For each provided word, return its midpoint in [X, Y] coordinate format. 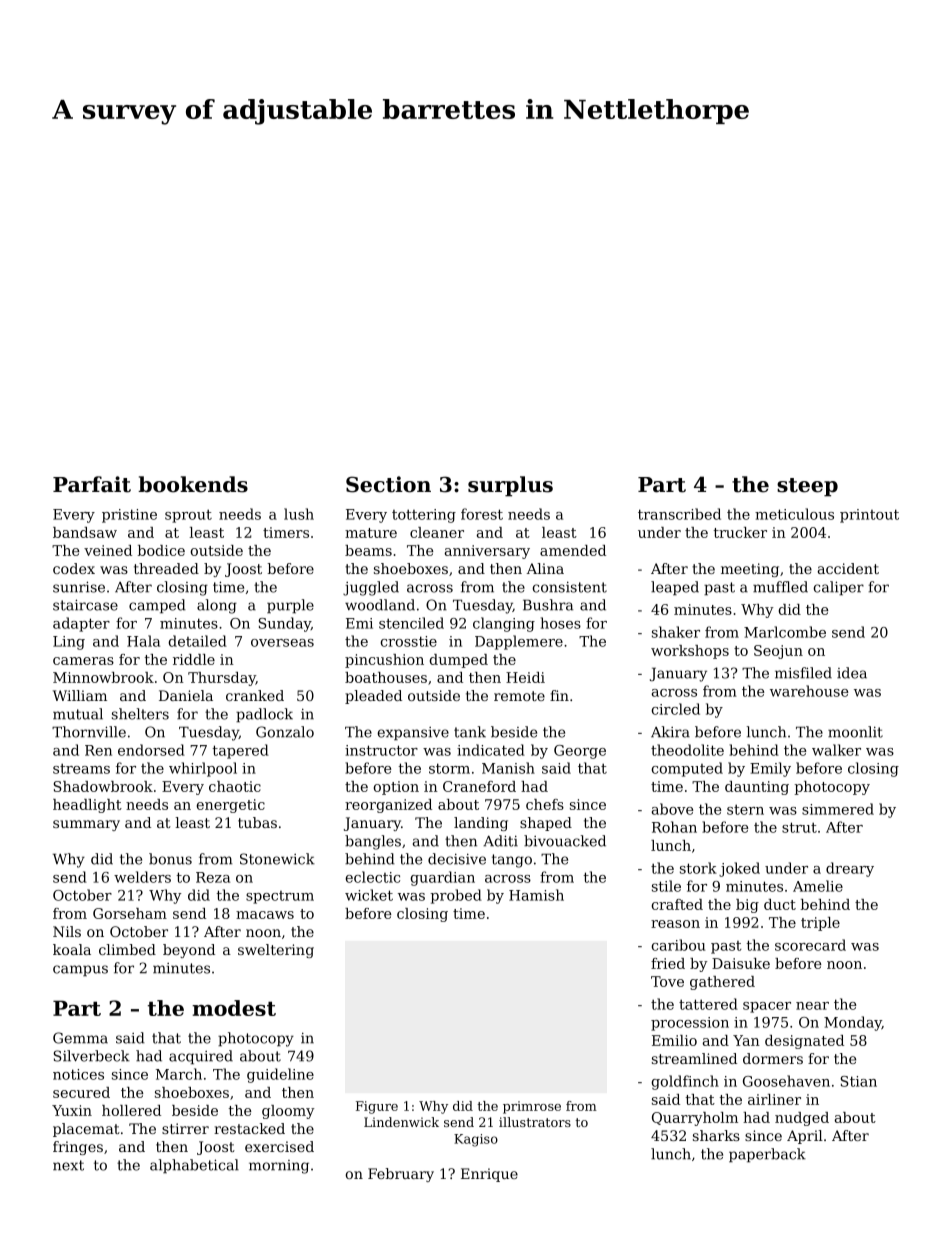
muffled [780, 587]
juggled [371, 588]
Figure [377, 1107]
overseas [282, 643]
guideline [280, 1075]
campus [80, 970]
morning [279, 1167]
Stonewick [277, 859]
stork [698, 868]
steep [807, 487]
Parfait [92, 484]
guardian [442, 878]
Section [388, 484]
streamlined [694, 1058]
